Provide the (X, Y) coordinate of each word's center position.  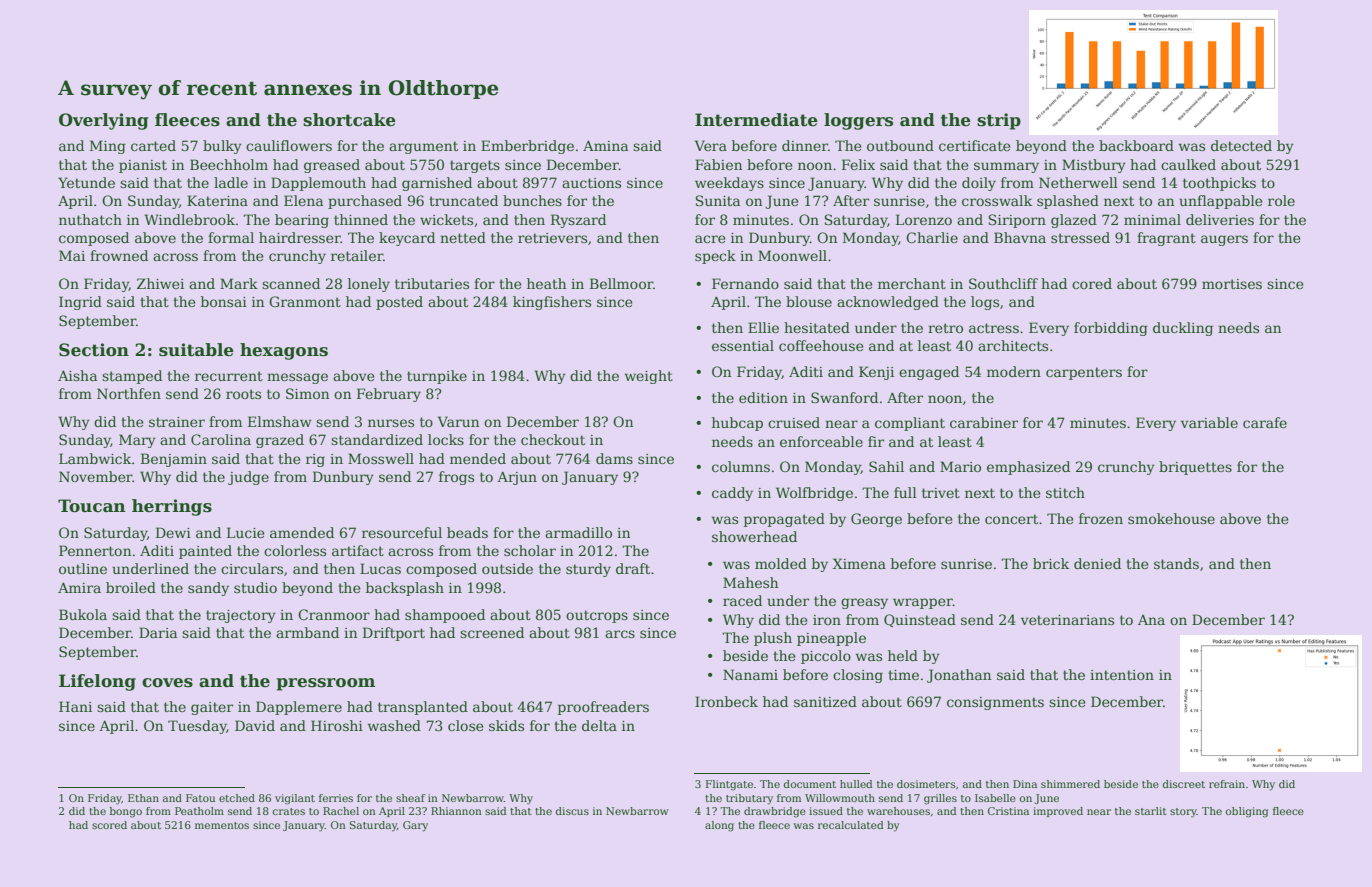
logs (985, 303)
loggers (858, 121)
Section (94, 350)
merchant (912, 283)
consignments (995, 703)
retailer (357, 255)
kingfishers (552, 303)
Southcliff (1003, 283)
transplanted (423, 708)
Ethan (143, 798)
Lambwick (95, 458)
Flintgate (729, 785)
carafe (1265, 422)
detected (1241, 145)
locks (446, 439)
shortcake (349, 120)
